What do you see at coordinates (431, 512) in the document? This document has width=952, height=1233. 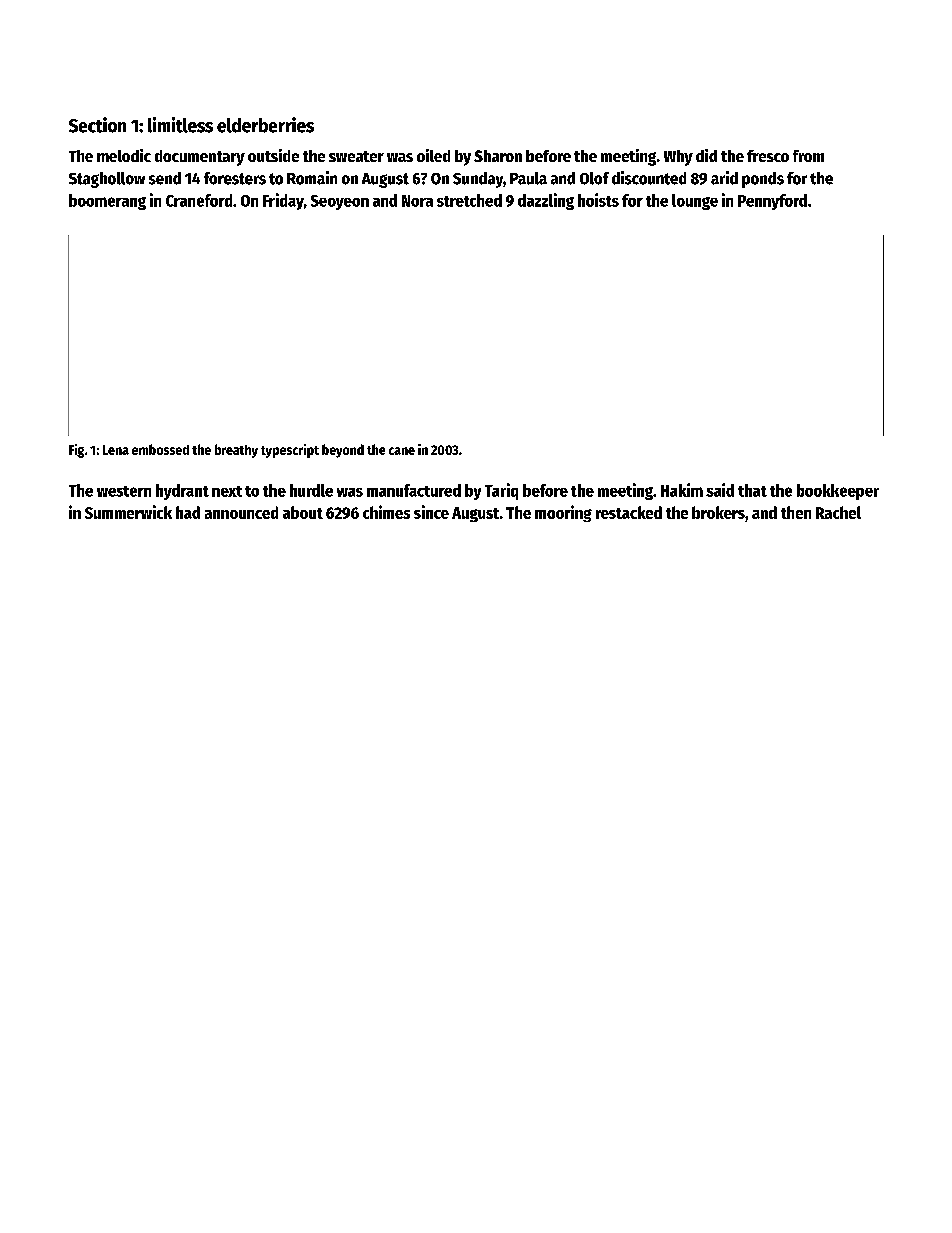 I see `since` at bounding box center [431, 512].
